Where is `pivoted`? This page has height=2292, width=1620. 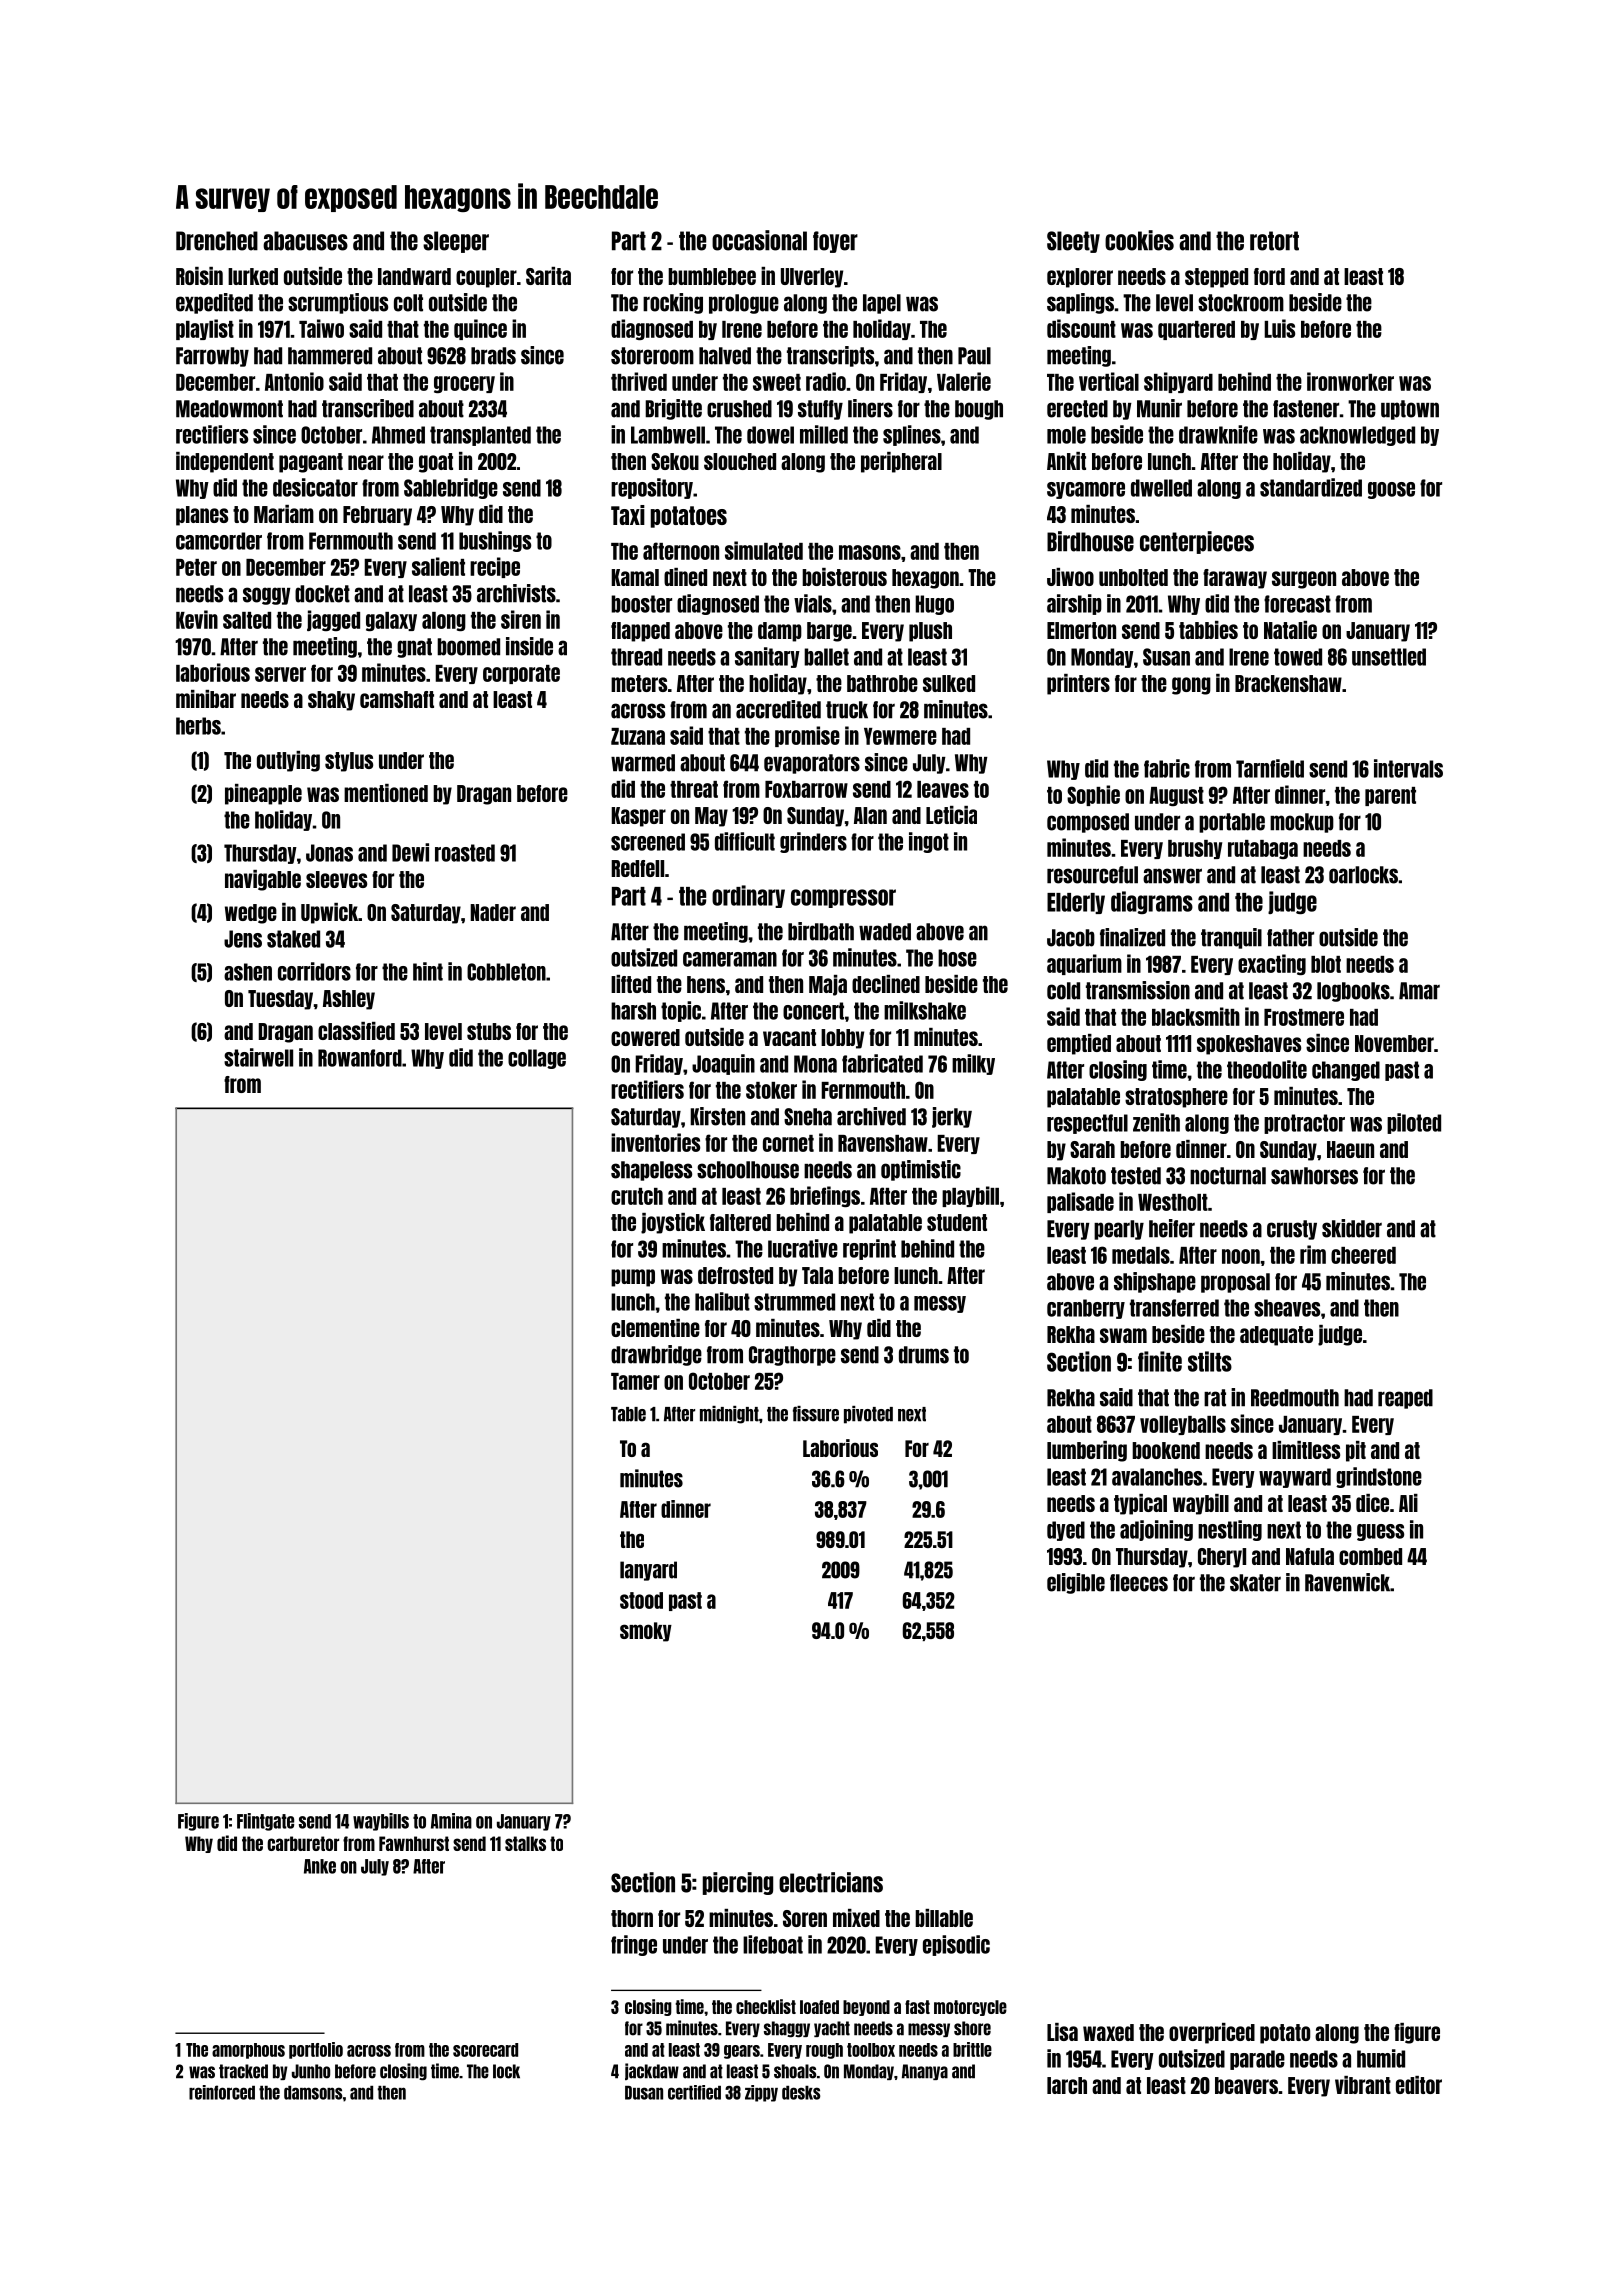 pivoted is located at coordinates (868, 1415).
